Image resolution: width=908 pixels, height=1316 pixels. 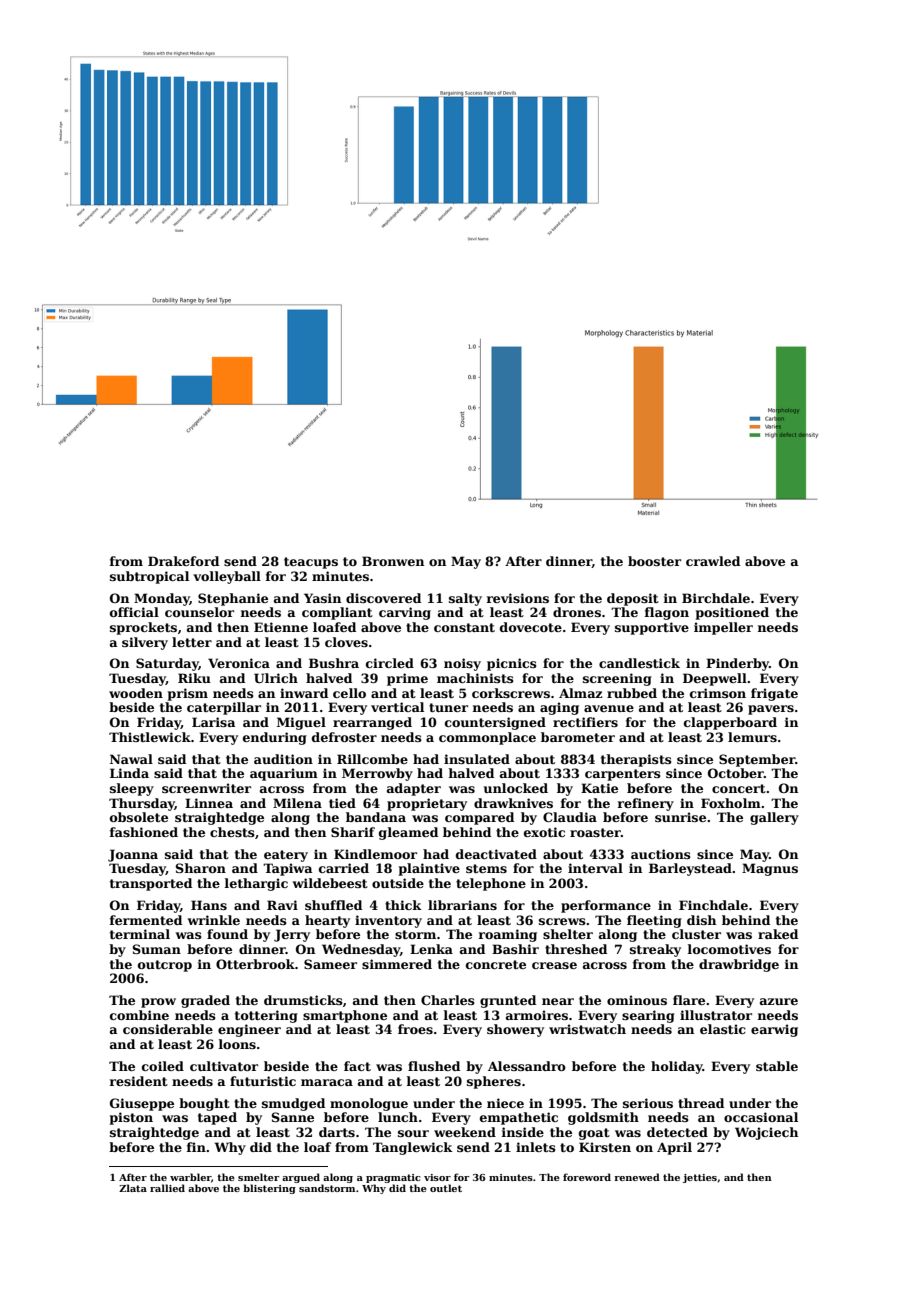 What do you see at coordinates (732, 613) in the page?
I see `positioned` at bounding box center [732, 613].
